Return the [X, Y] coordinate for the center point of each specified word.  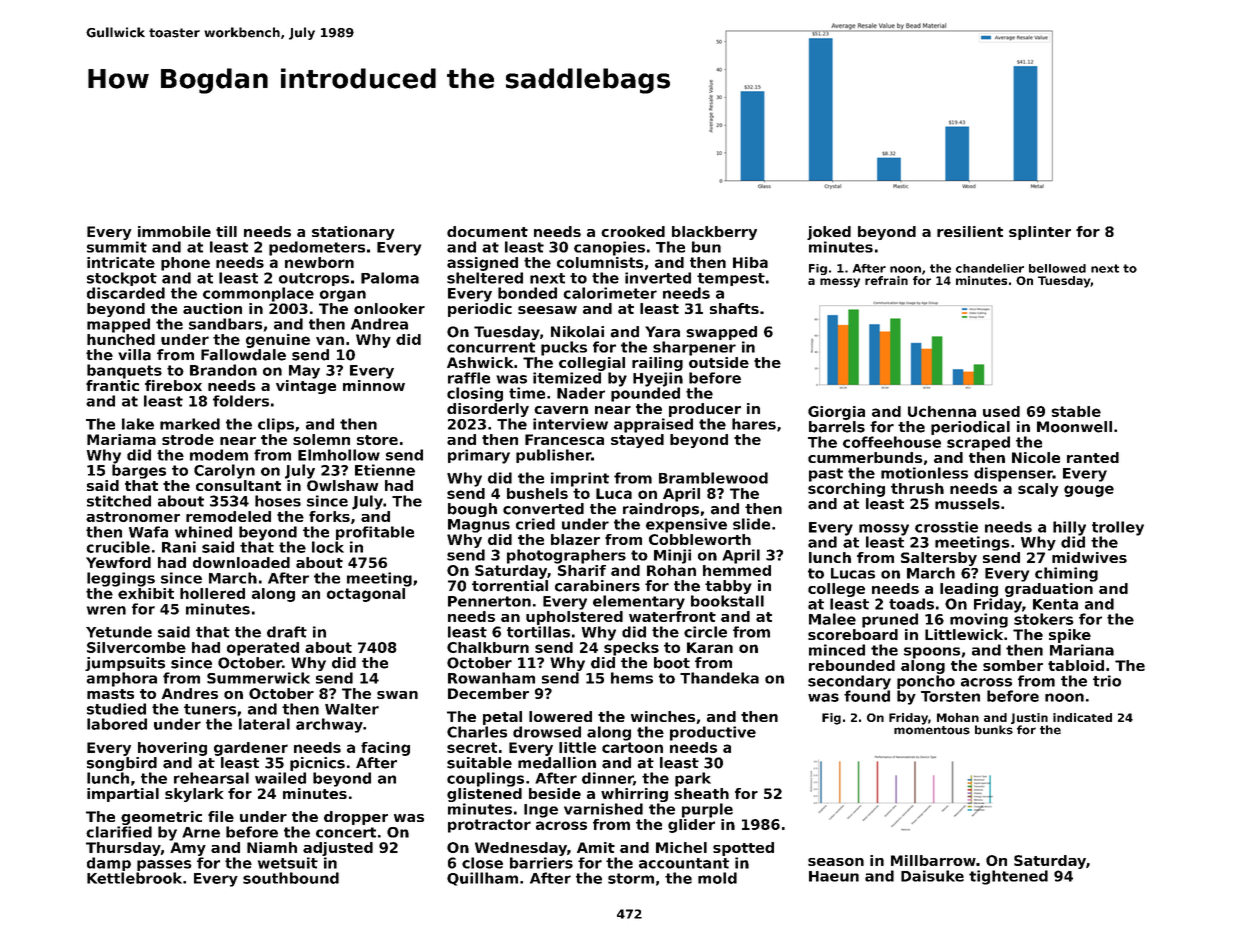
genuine [278, 341]
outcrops [314, 279]
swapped [721, 333]
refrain [886, 280]
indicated [1082, 717]
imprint [580, 479]
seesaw [547, 310]
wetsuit [288, 863]
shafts [734, 308]
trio [1107, 681]
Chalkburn [488, 647]
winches [663, 716]
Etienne [385, 470]
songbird [122, 764]
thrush [917, 488]
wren [106, 610]
